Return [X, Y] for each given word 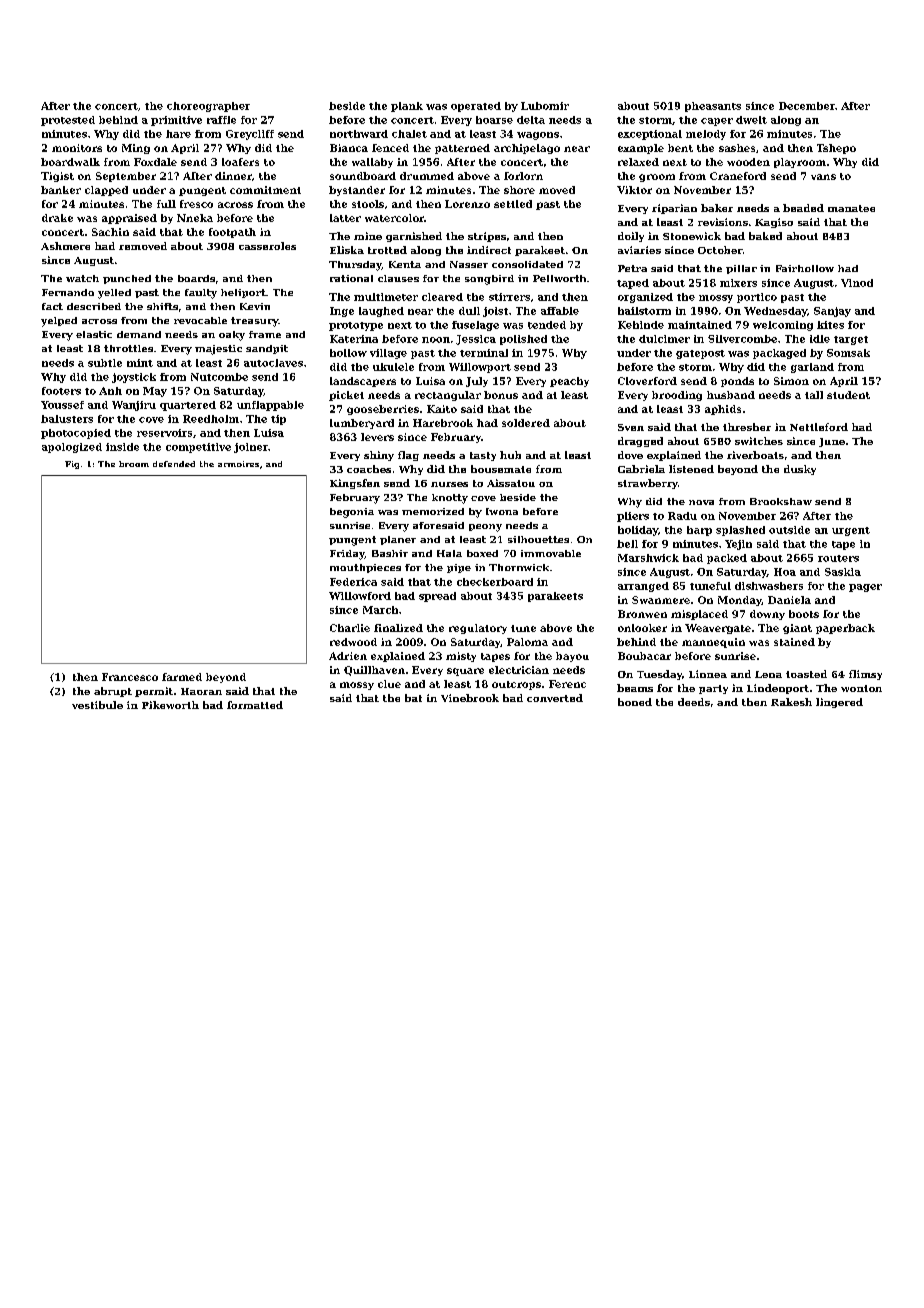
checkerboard [495, 582]
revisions [723, 222]
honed [635, 702]
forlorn [523, 176]
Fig [72, 465]
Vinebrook [470, 698]
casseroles [267, 246]
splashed [740, 531]
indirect [489, 250]
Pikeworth [170, 705]
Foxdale [155, 162]
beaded [803, 208]
